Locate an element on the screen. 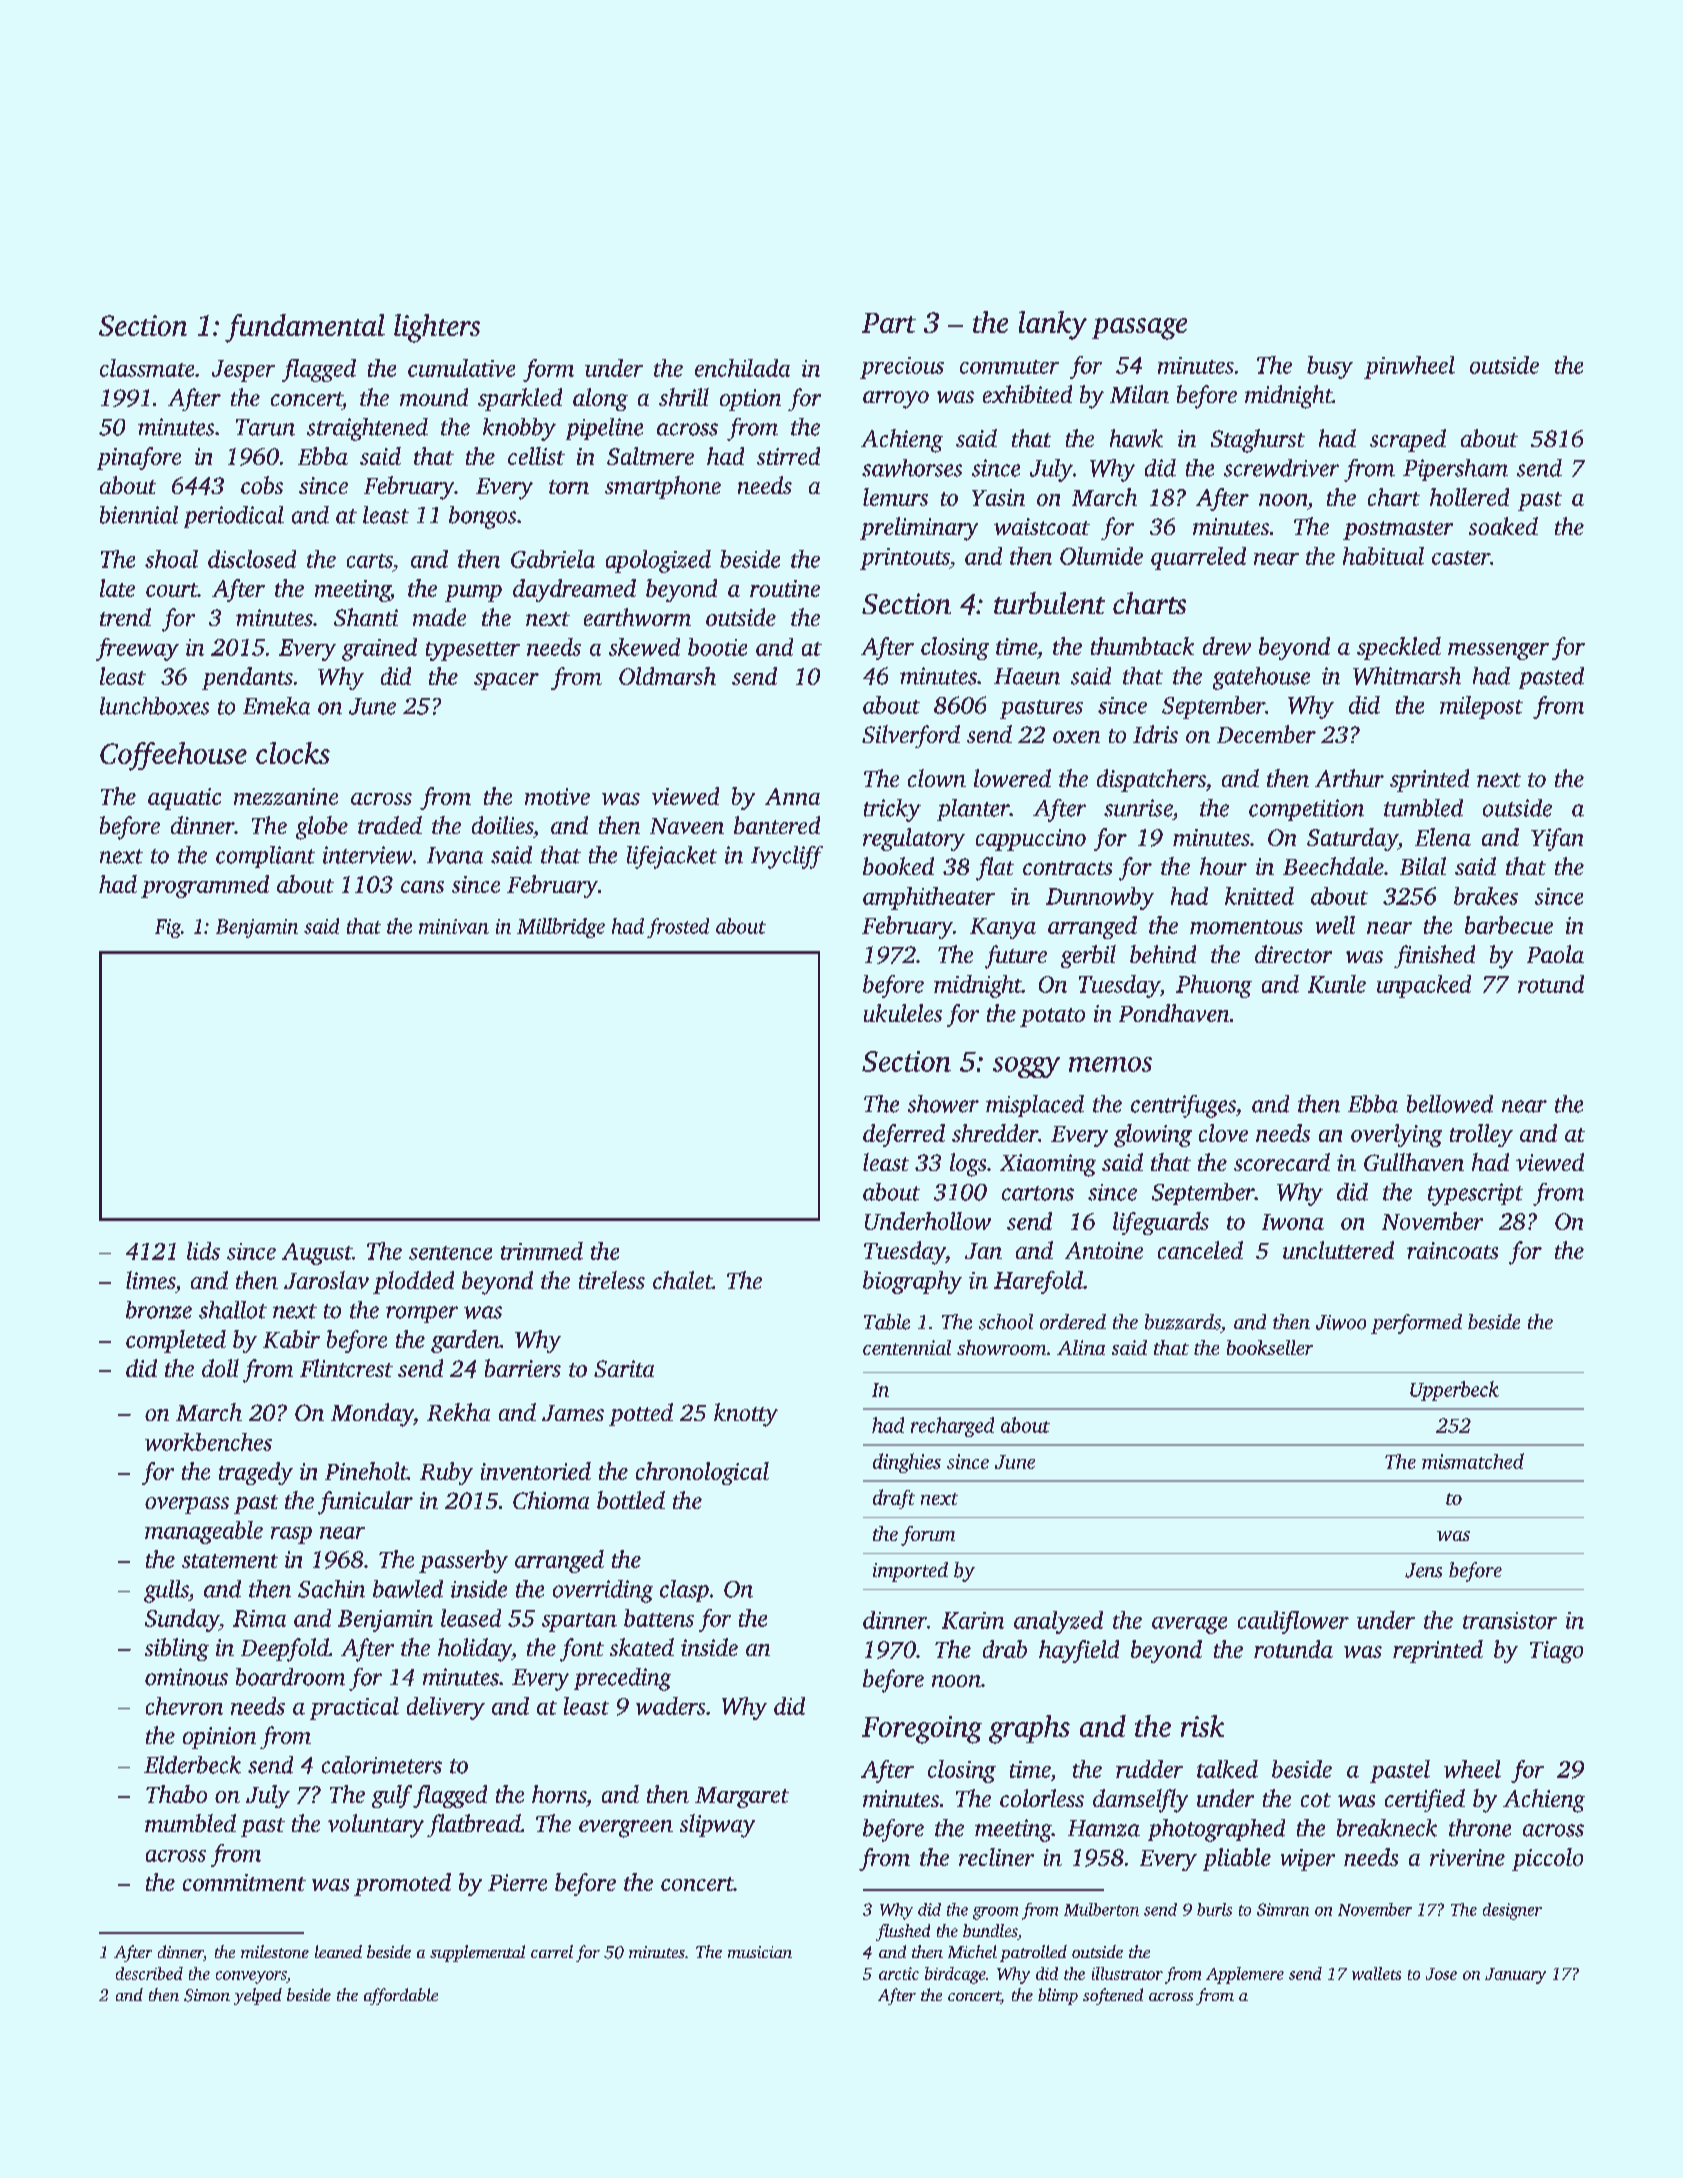 This screenshot has height=2178, width=1683. lunchboxes is located at coordinates (154, 706).
